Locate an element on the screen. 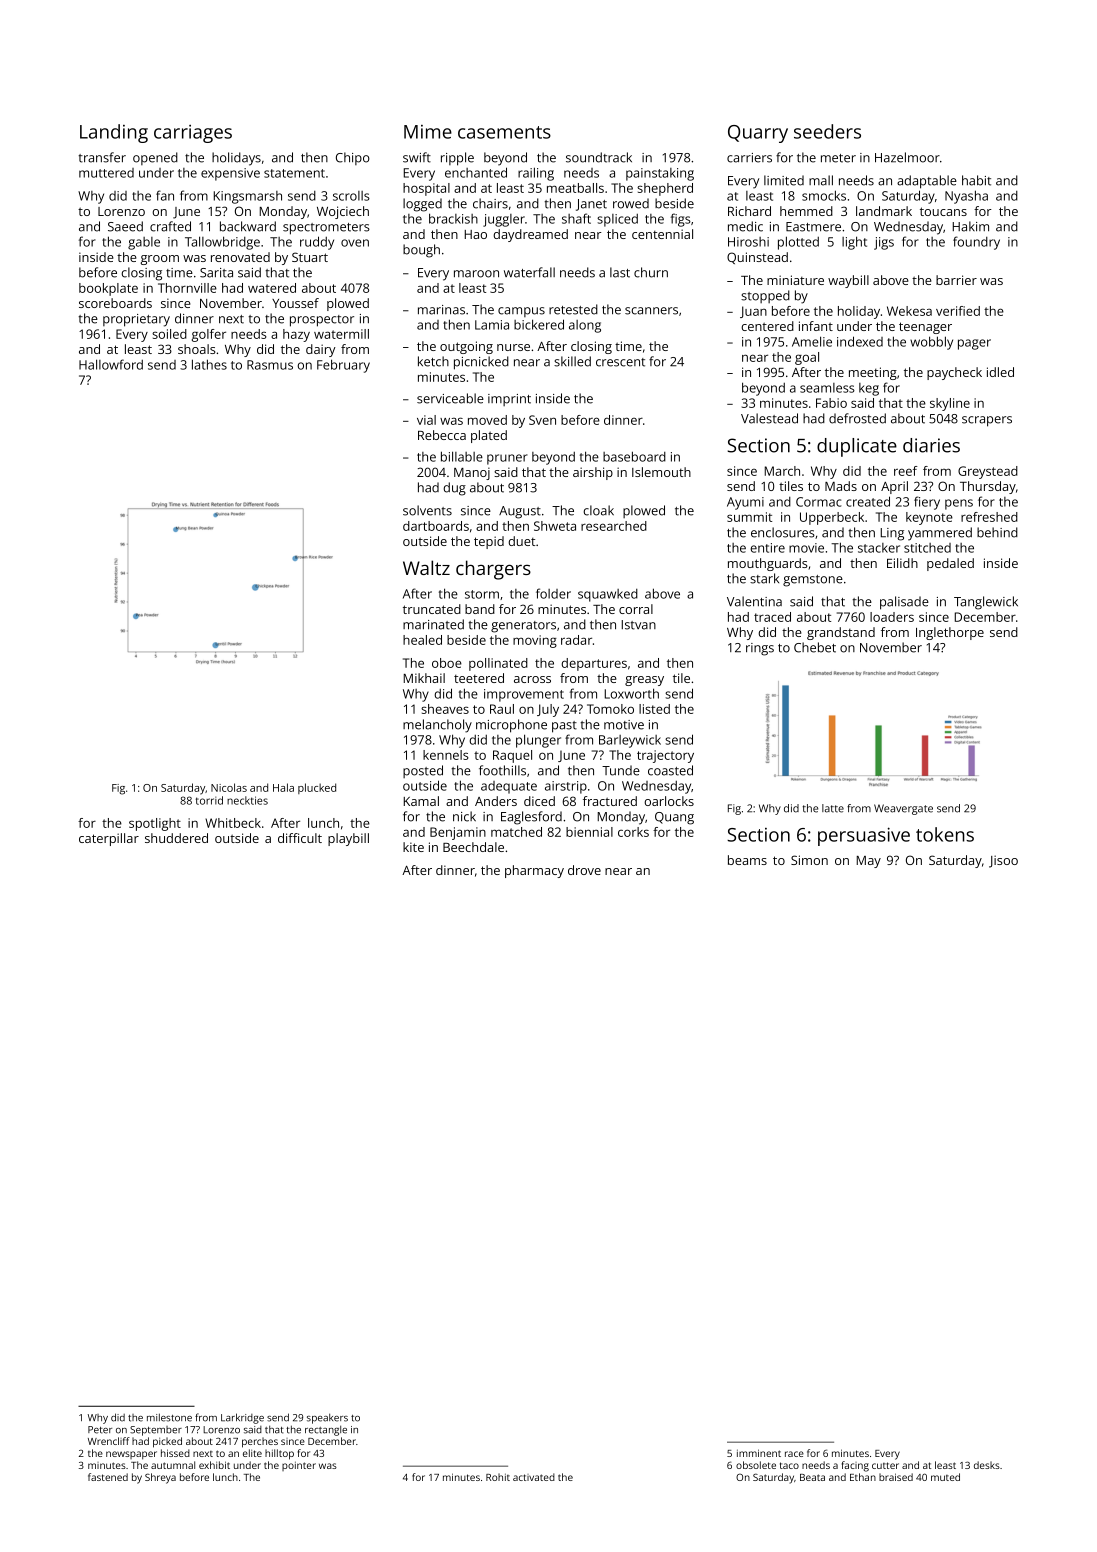 Image resolution: width=1097 pixels, height=1552 pixels. Shreya is located at coordinates (160, 1478).
